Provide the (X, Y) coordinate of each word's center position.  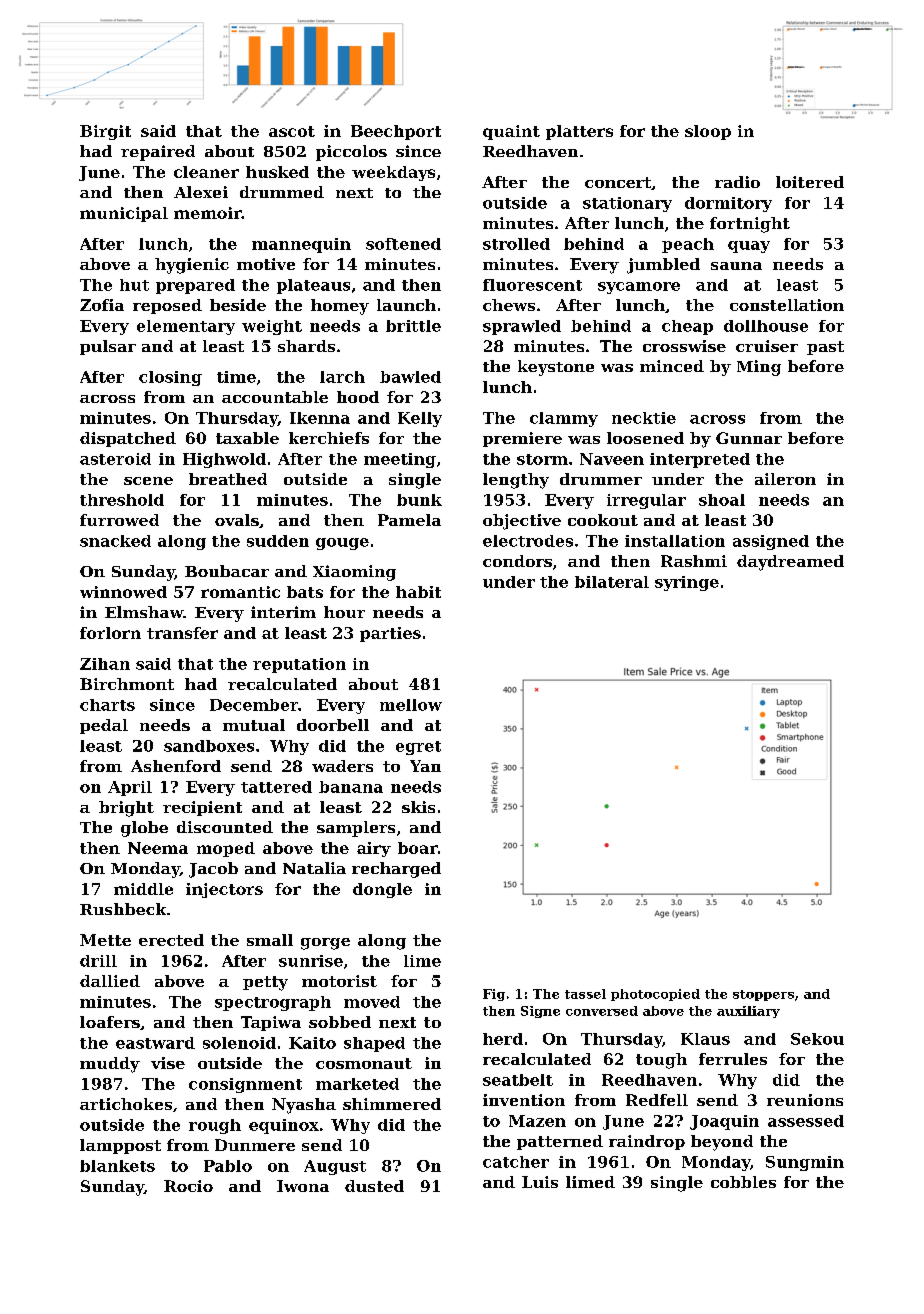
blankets (117, 1166)
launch (406, 305)
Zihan (105, 664)
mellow (411, 705)
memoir (208, 213)
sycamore (639, 288)
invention (524, 1100)
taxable (247, 438)
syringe (687, 583)
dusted (374, 1186)
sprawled (522, 327)
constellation (787, 305)
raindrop (647, 1142)
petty (265, 983)
